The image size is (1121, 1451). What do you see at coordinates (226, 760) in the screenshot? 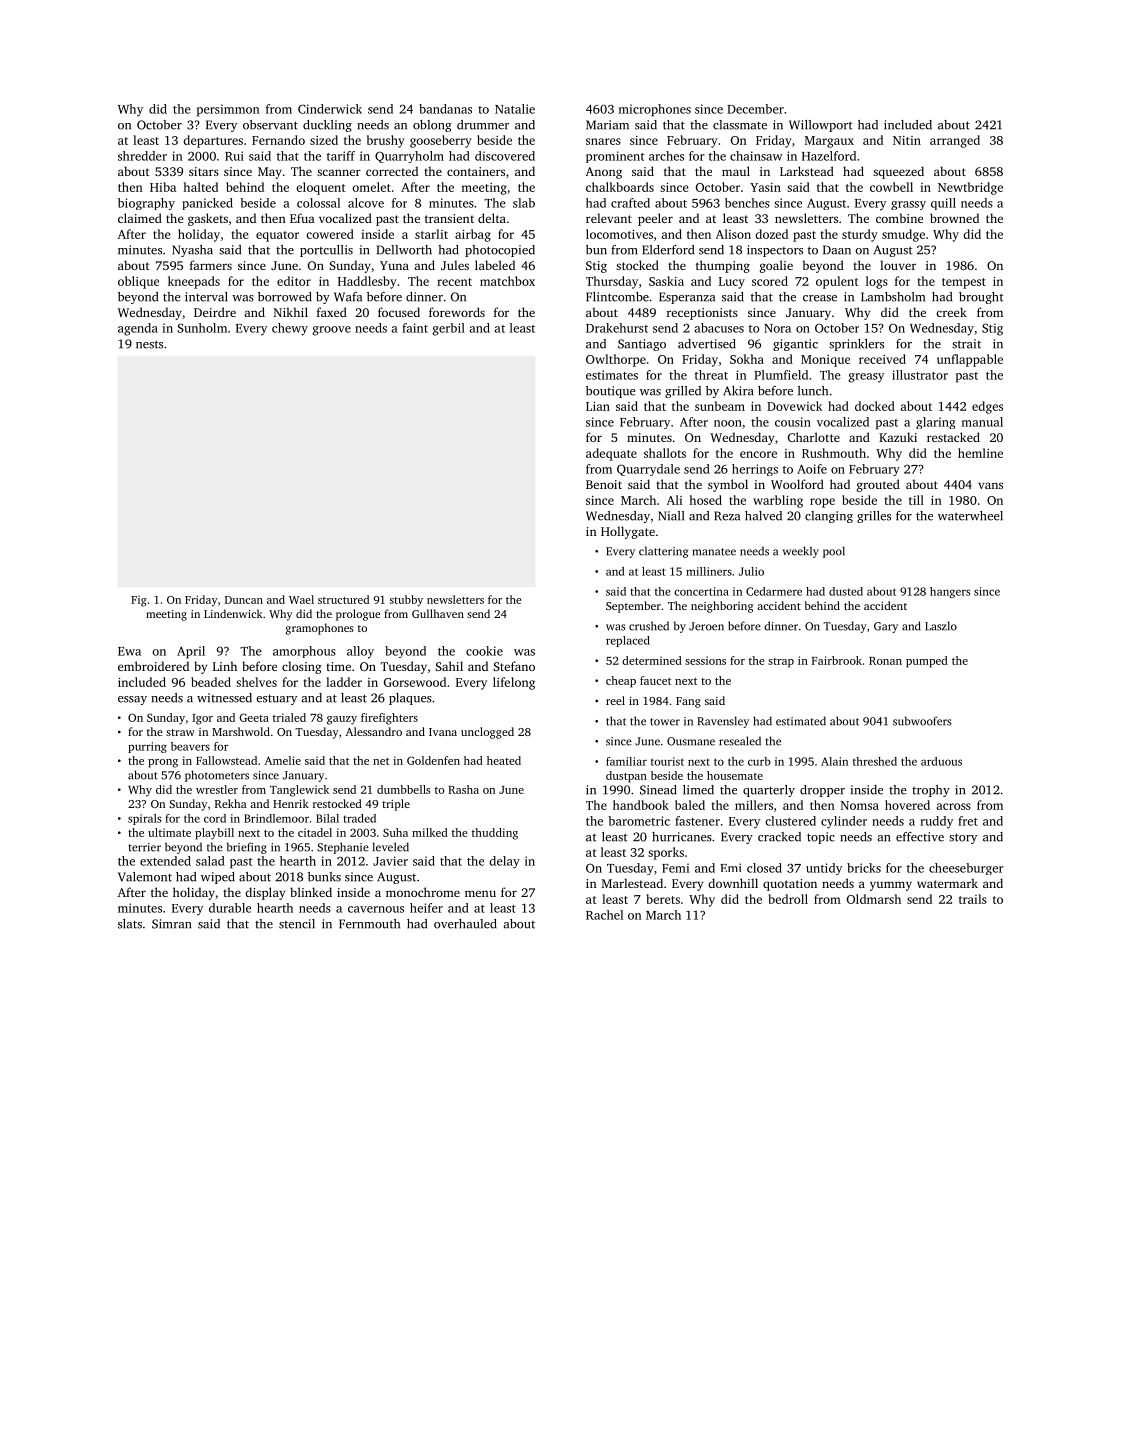
I see `Fallowstead` at bounding box center [226, 760].
